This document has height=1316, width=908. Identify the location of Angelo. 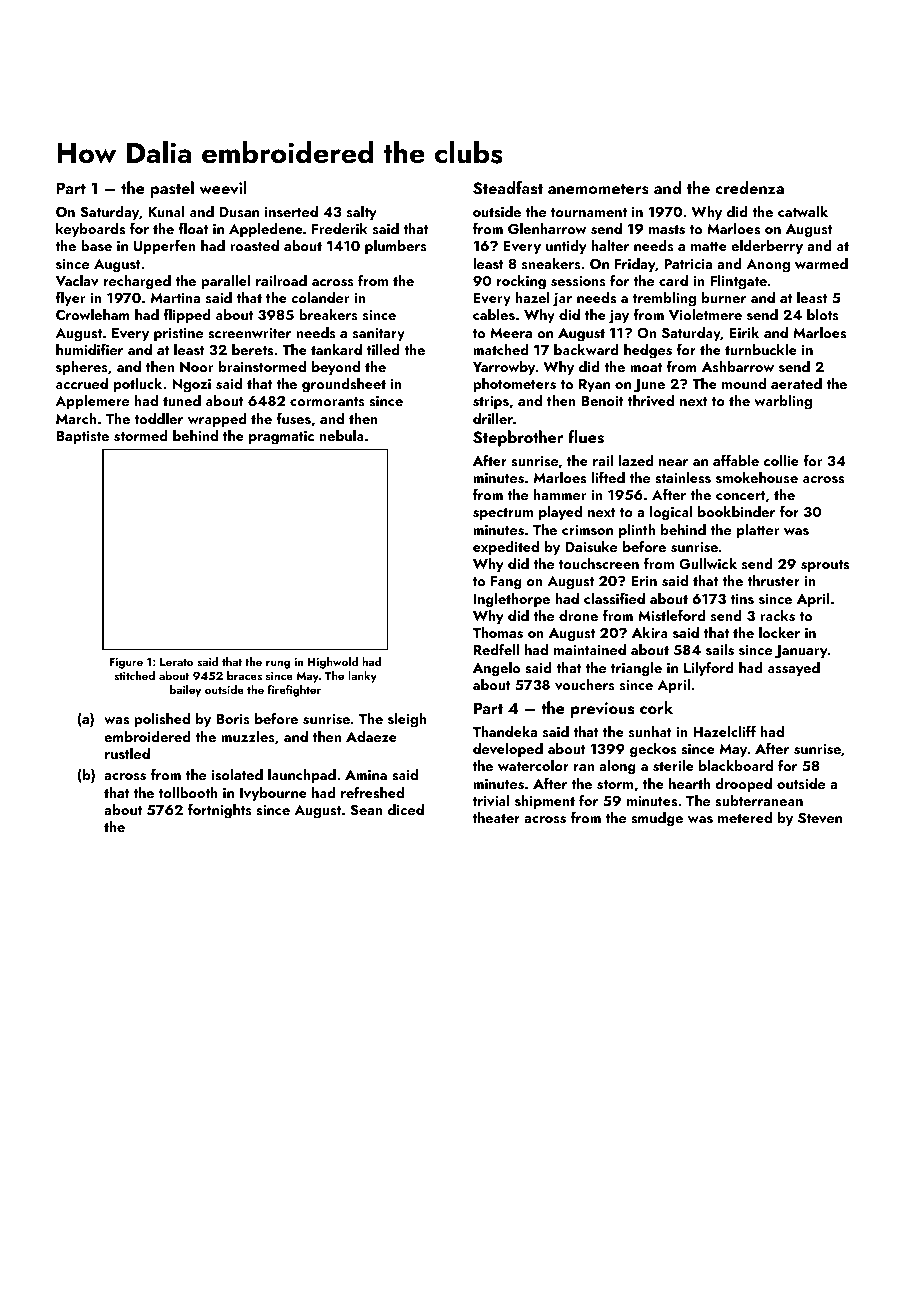
(496, 669).
